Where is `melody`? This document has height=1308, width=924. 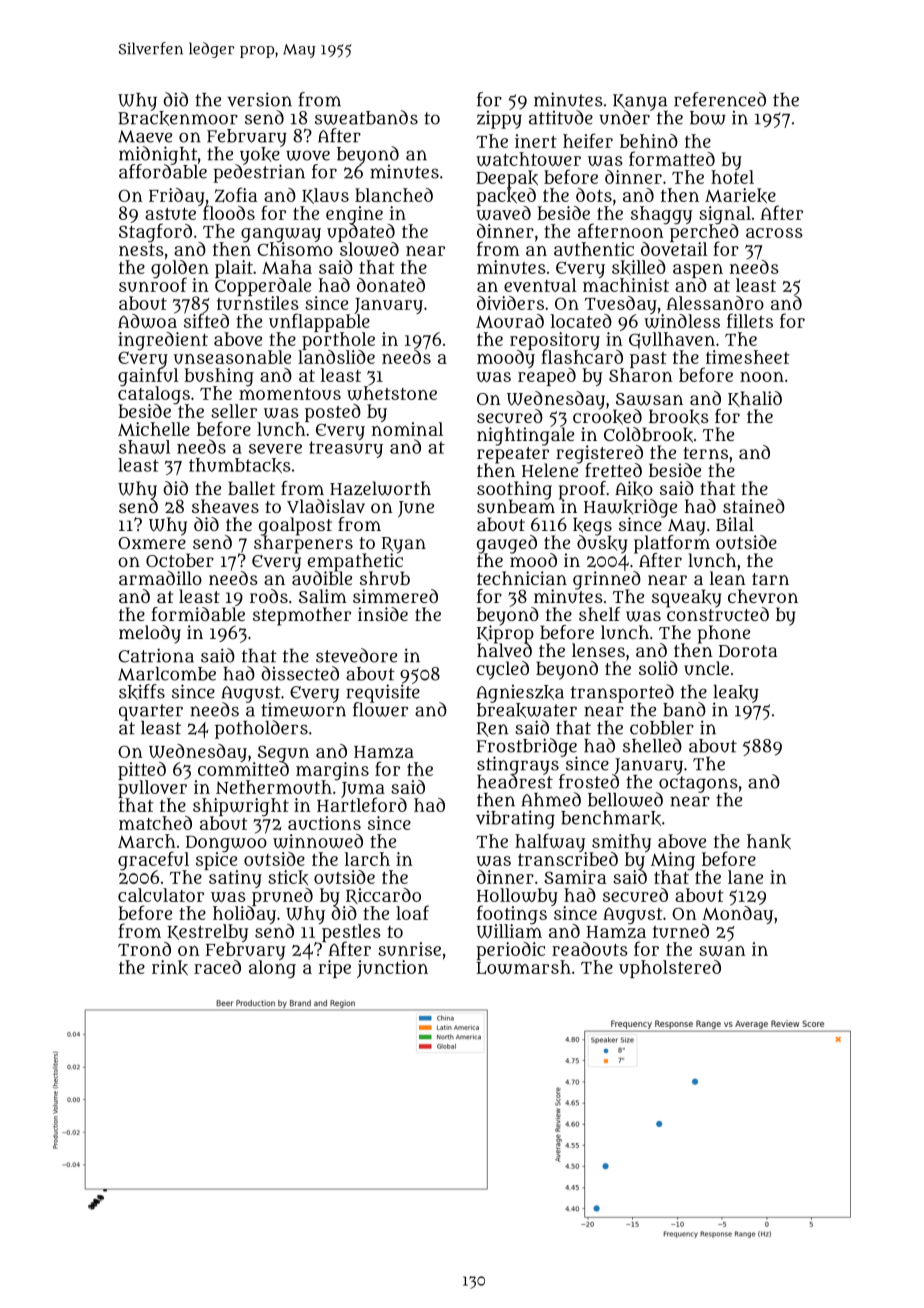
melody is located at coordinates (150, 634).
